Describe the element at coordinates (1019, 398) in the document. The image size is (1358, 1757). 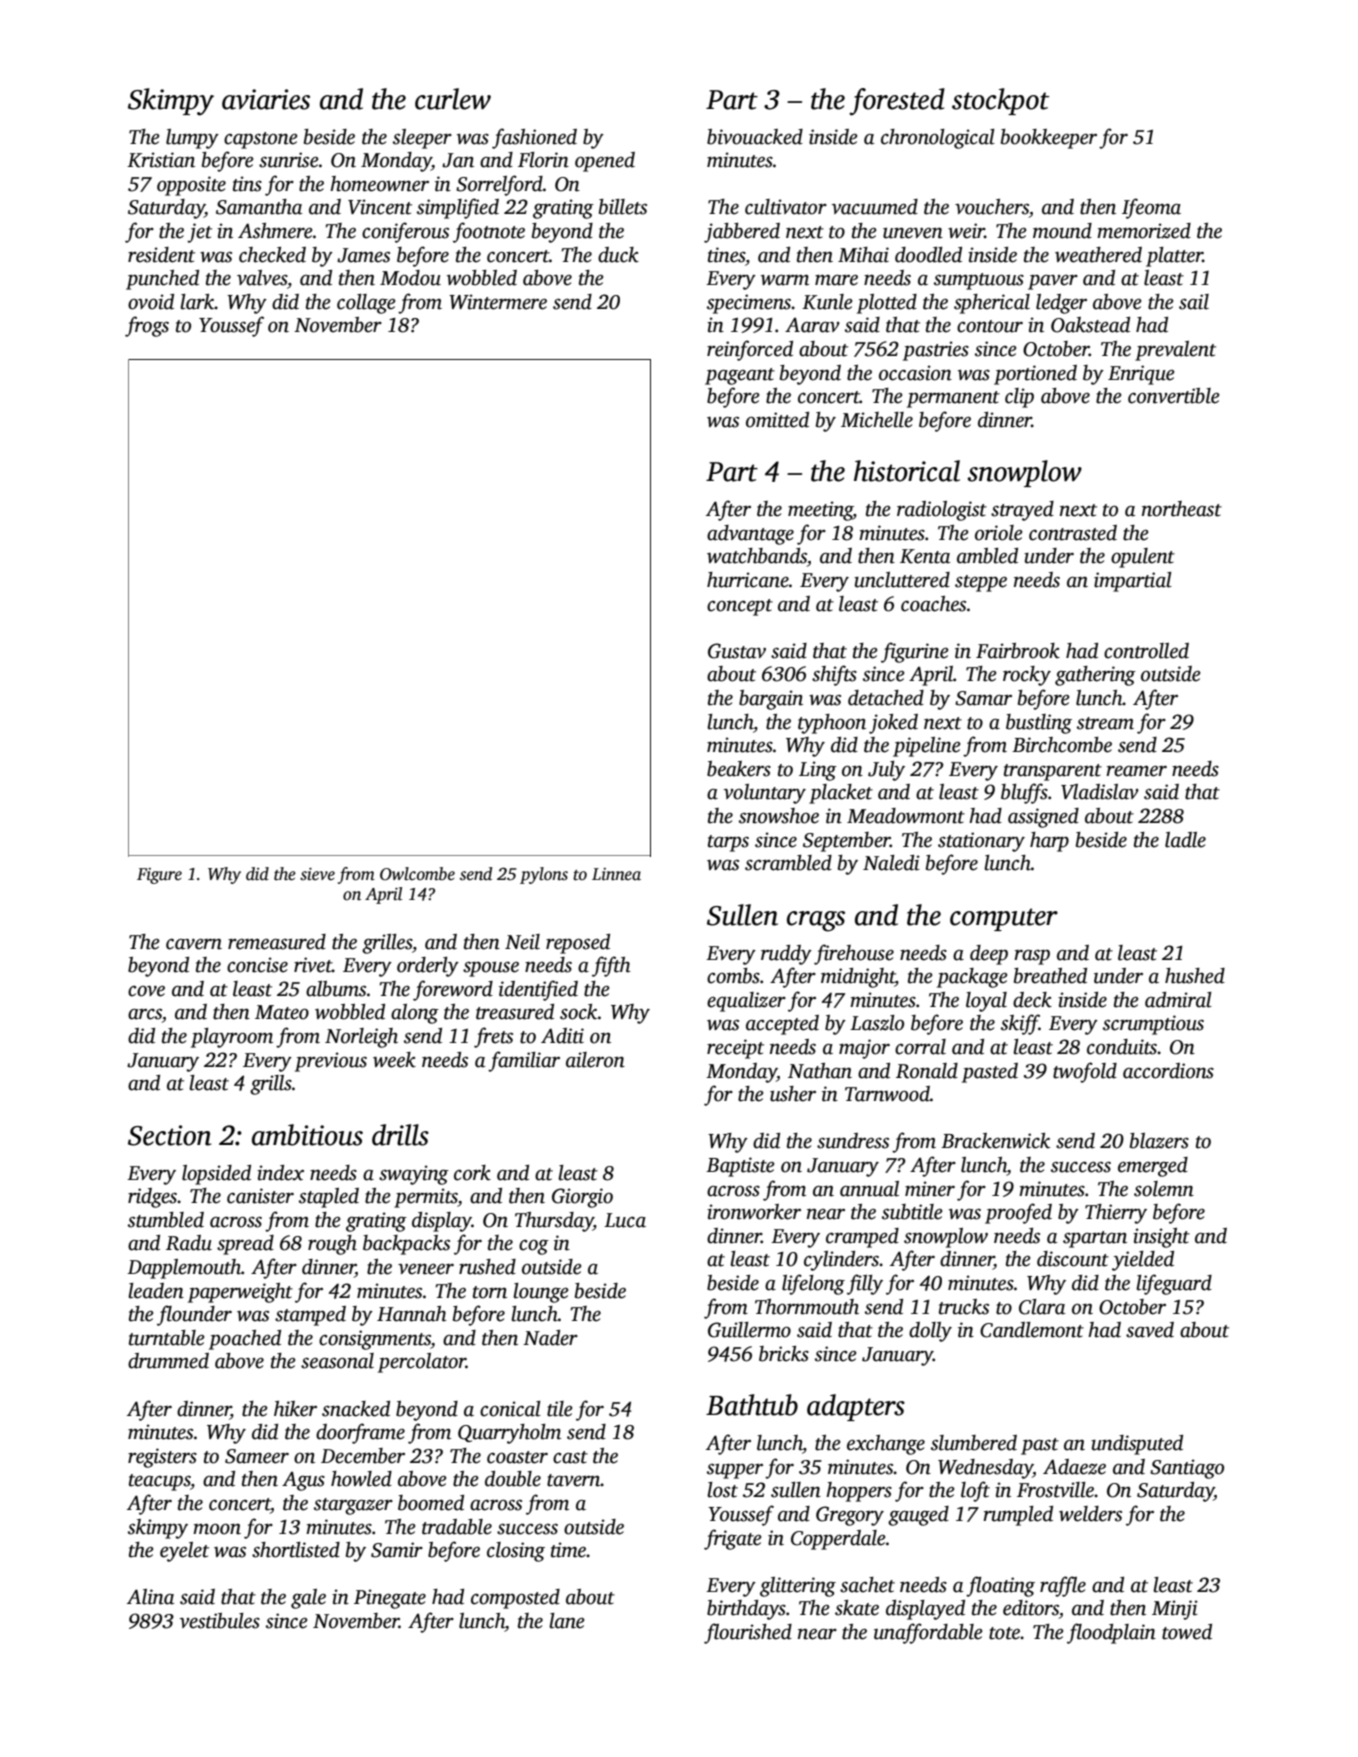
I see `clip` at that location.
